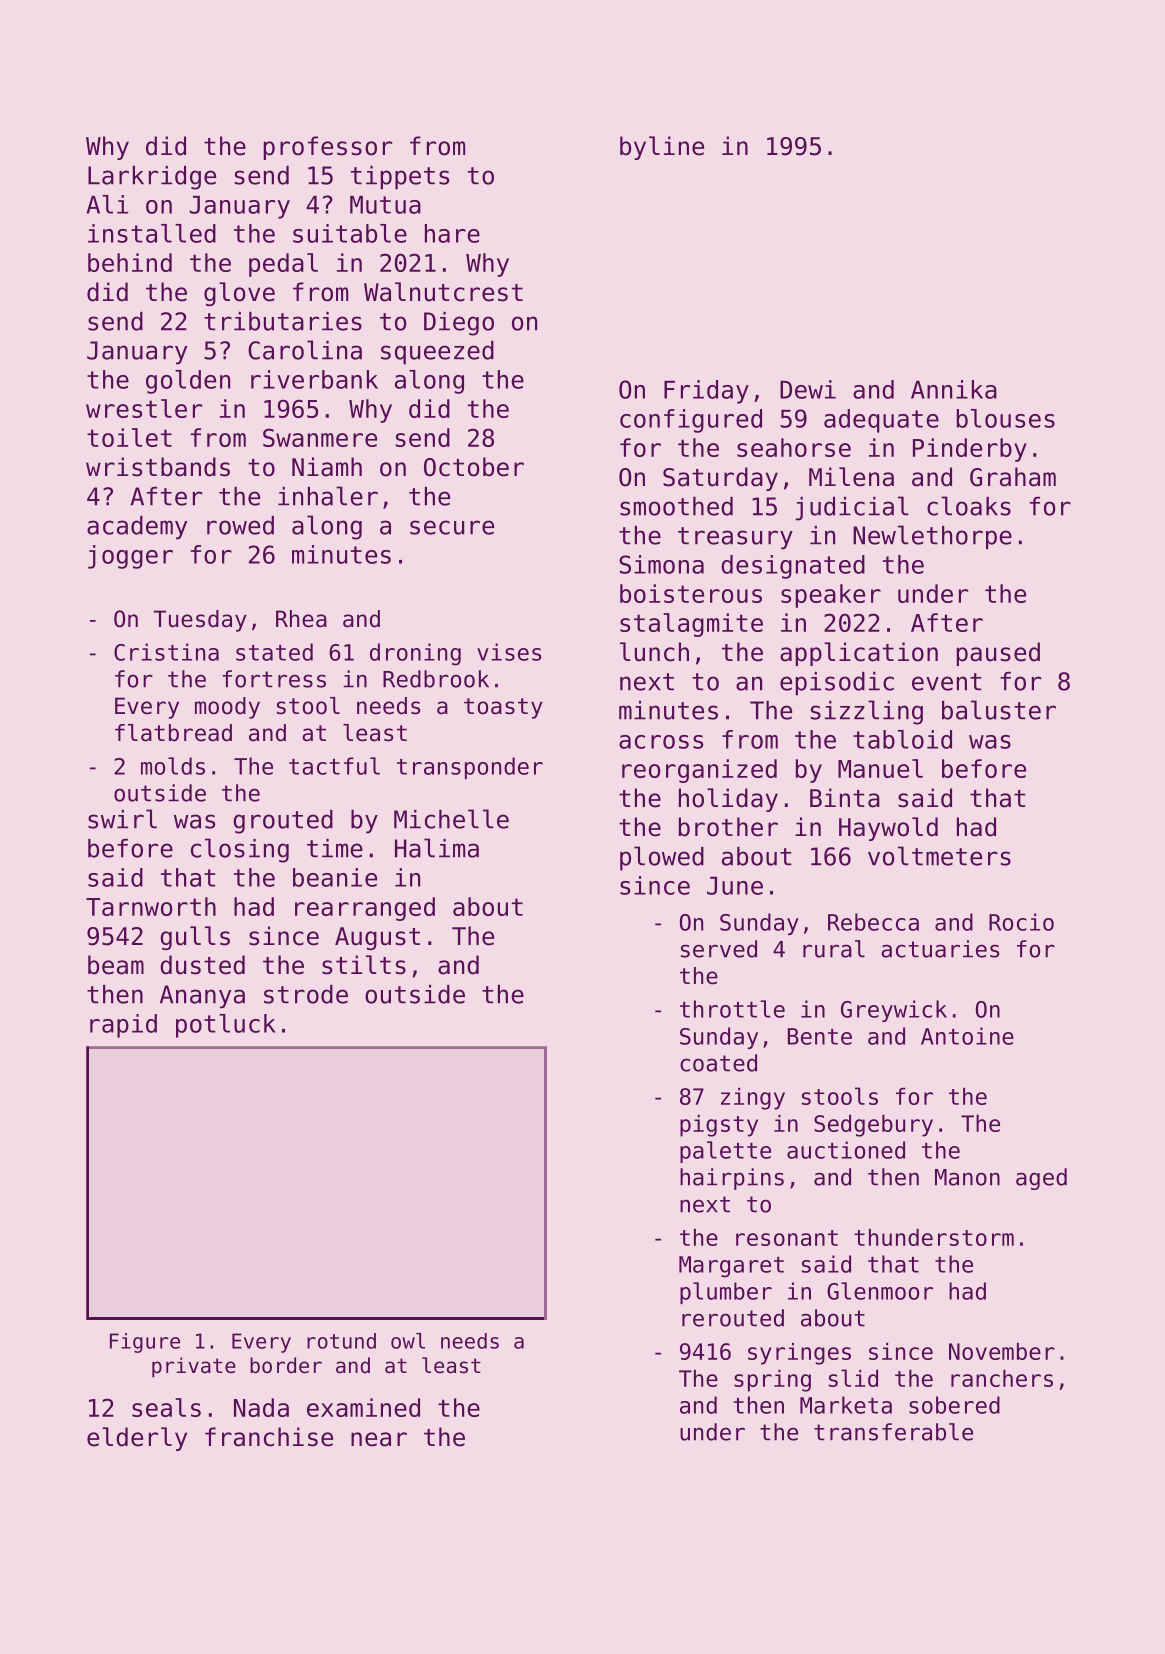 The height and width of the document is (1654, 1165). Describe the element at coordinates (335, 848) in the document. I see `time` at that location.
